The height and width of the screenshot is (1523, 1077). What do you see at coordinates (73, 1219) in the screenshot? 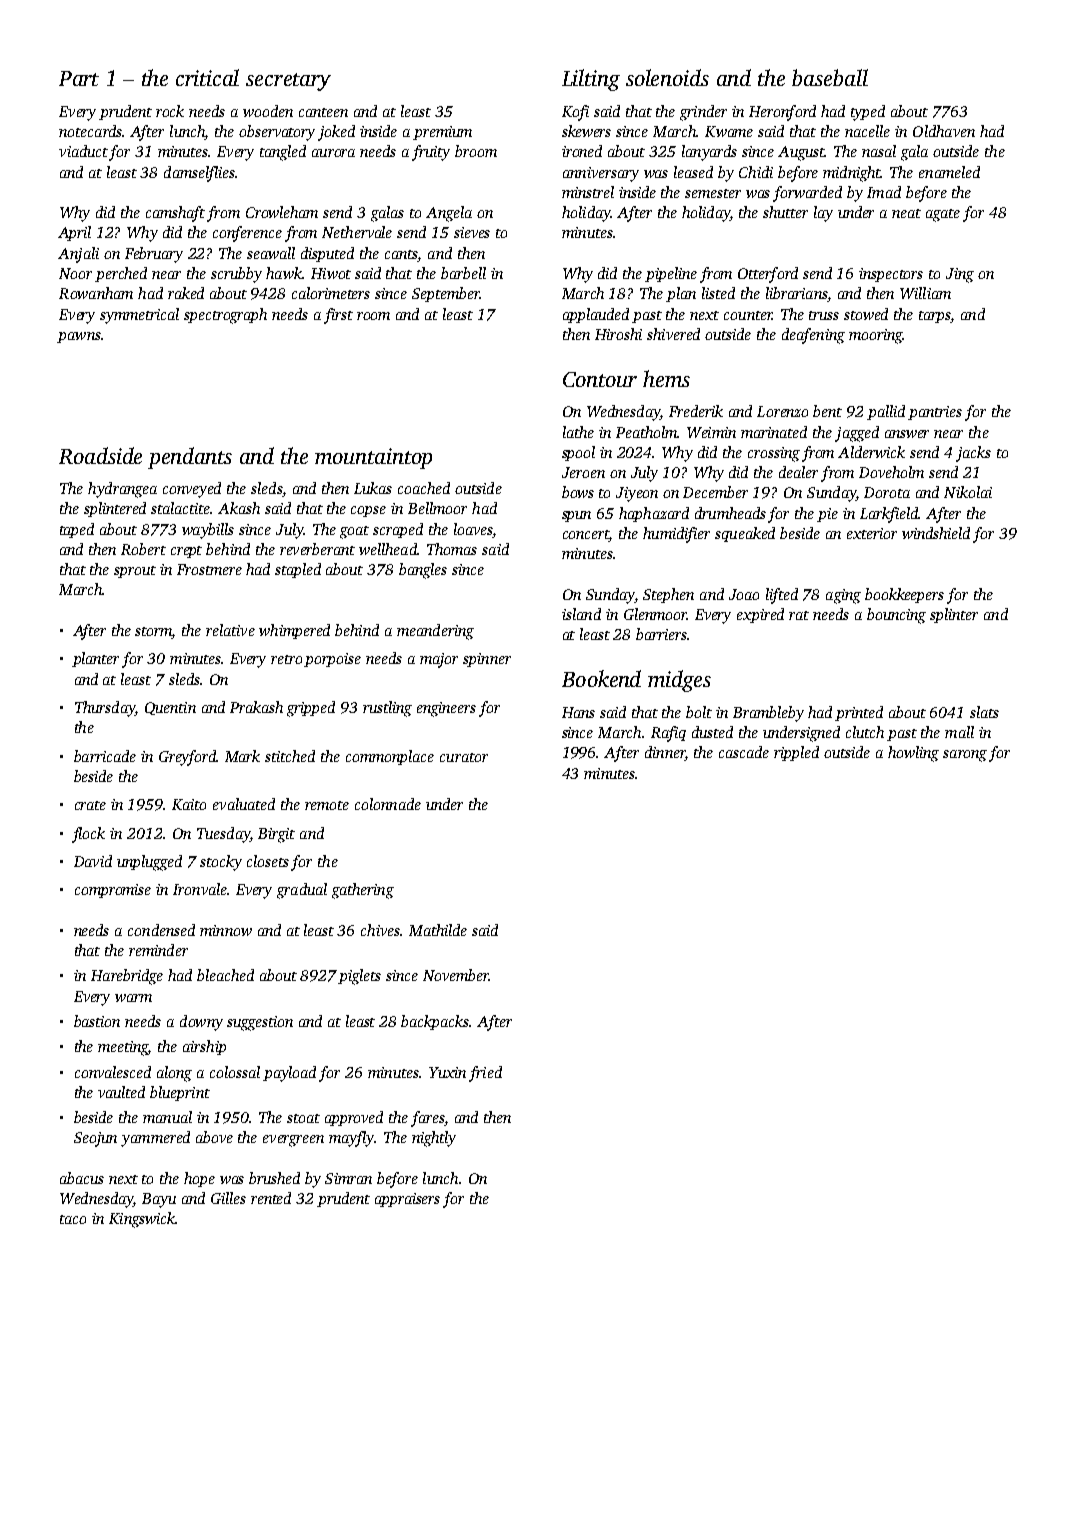
I see `taco` at bounding box center [73, 1219].
